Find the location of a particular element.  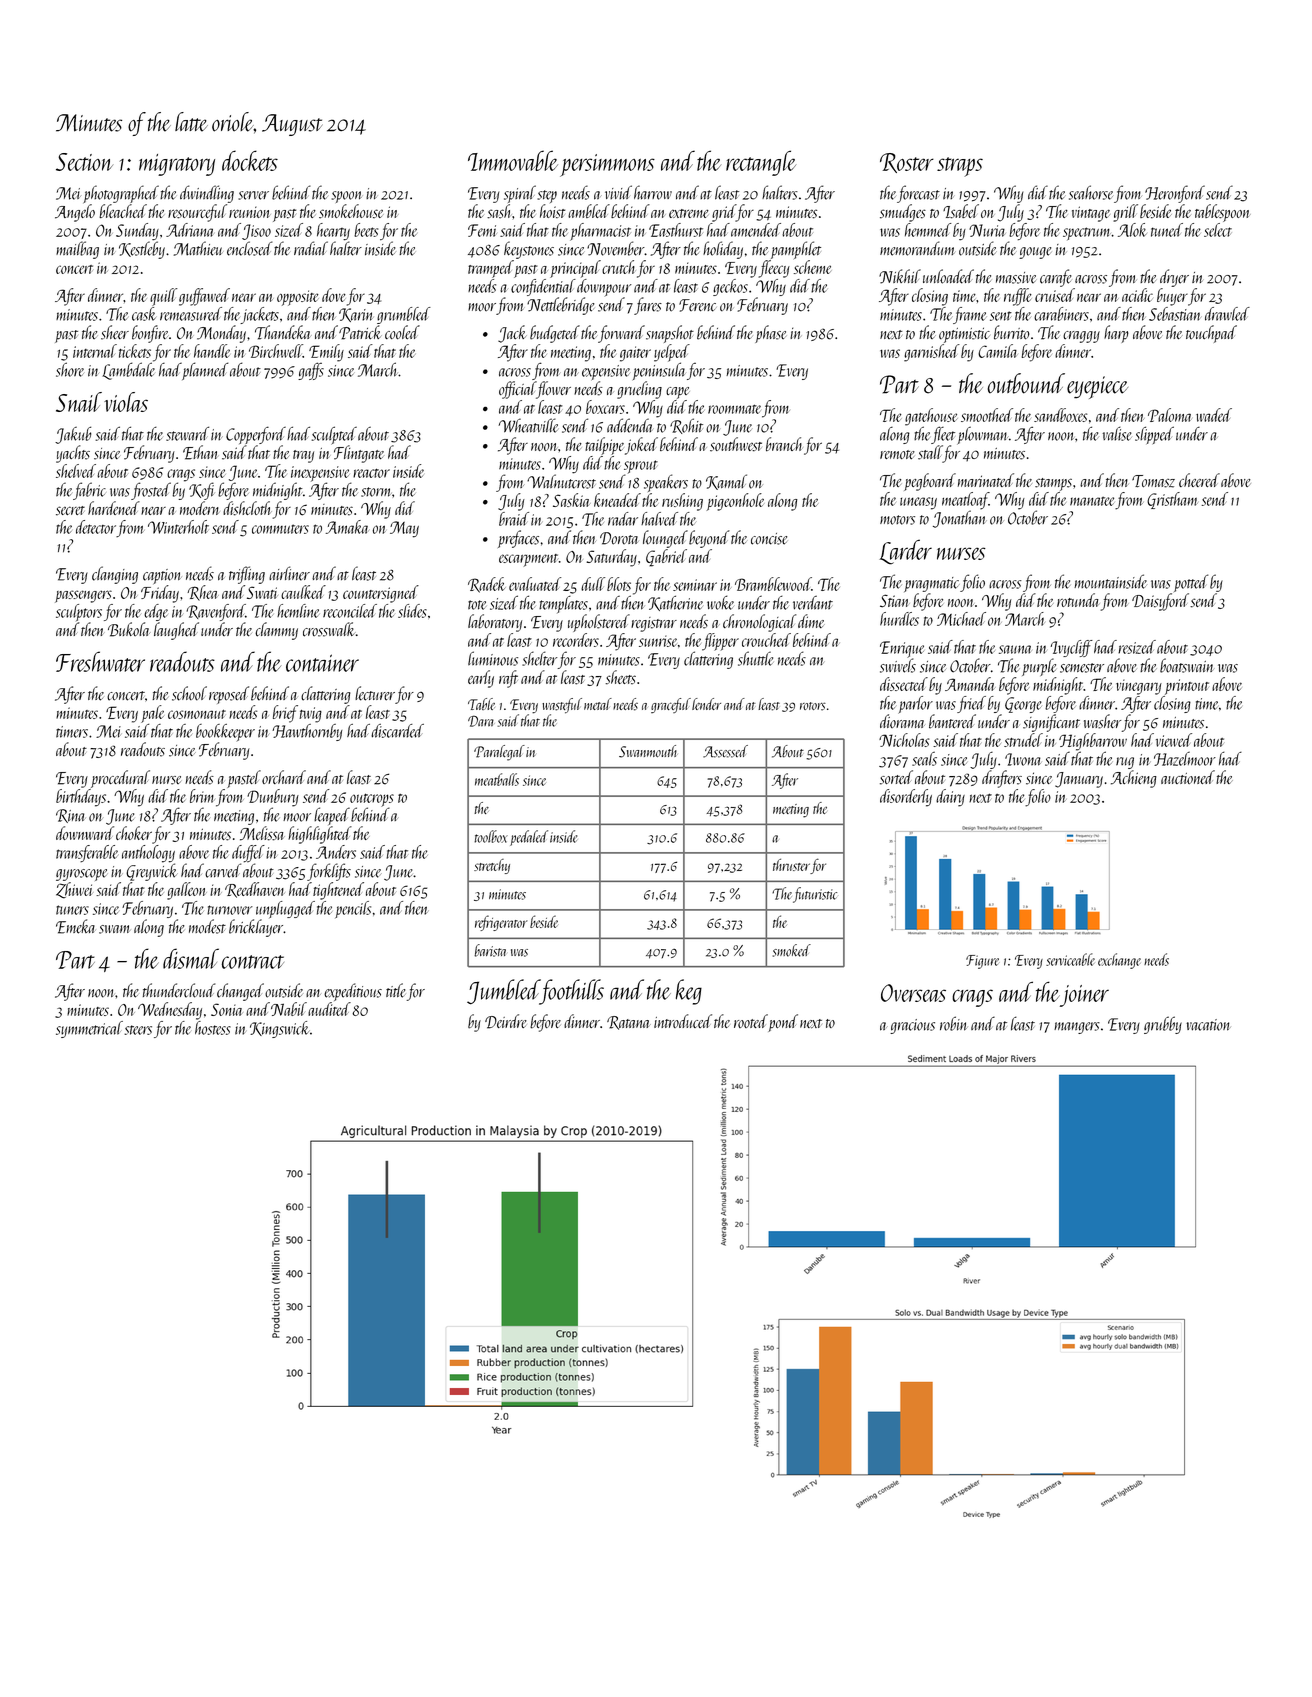

smoked is located at coordinates (792, 950).
